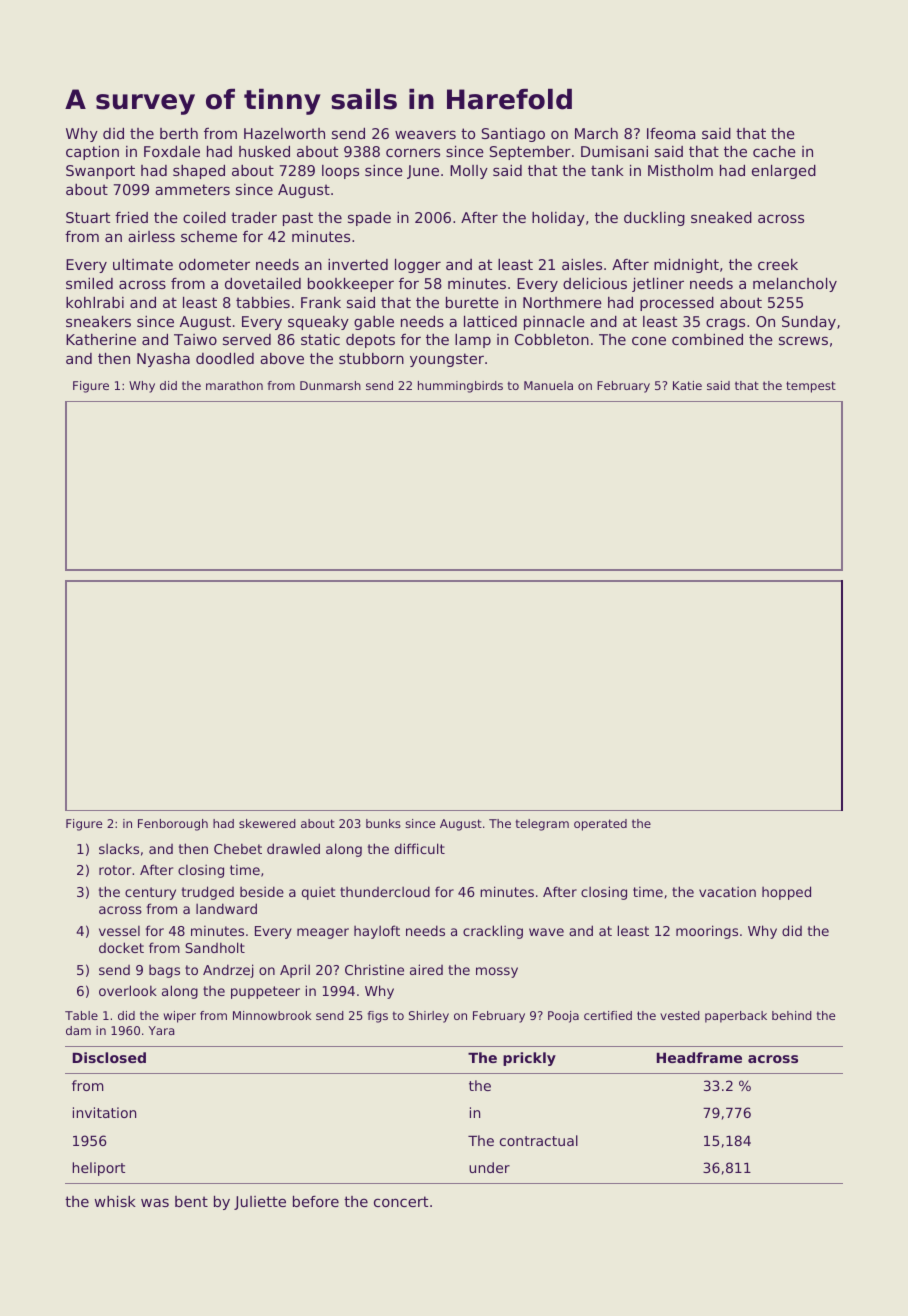  What do you see at coordinates (727, 891) in the page?
I see `vacation` at bounding box center [727, 891].
